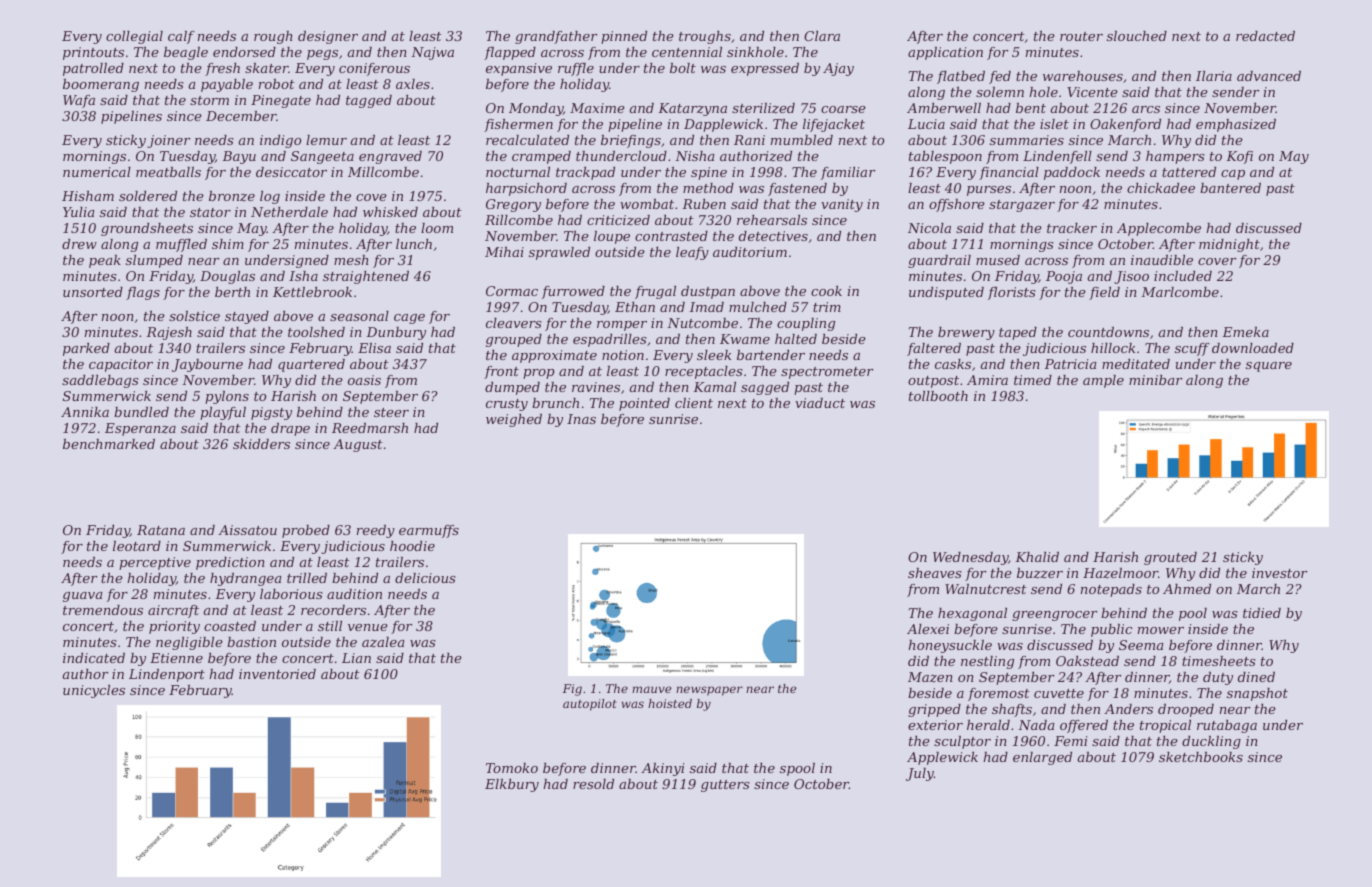 The height and width of the document is (887, 1372). Describe the element at coordinates (806, 324) in the document. I see `coupling` at that location.
